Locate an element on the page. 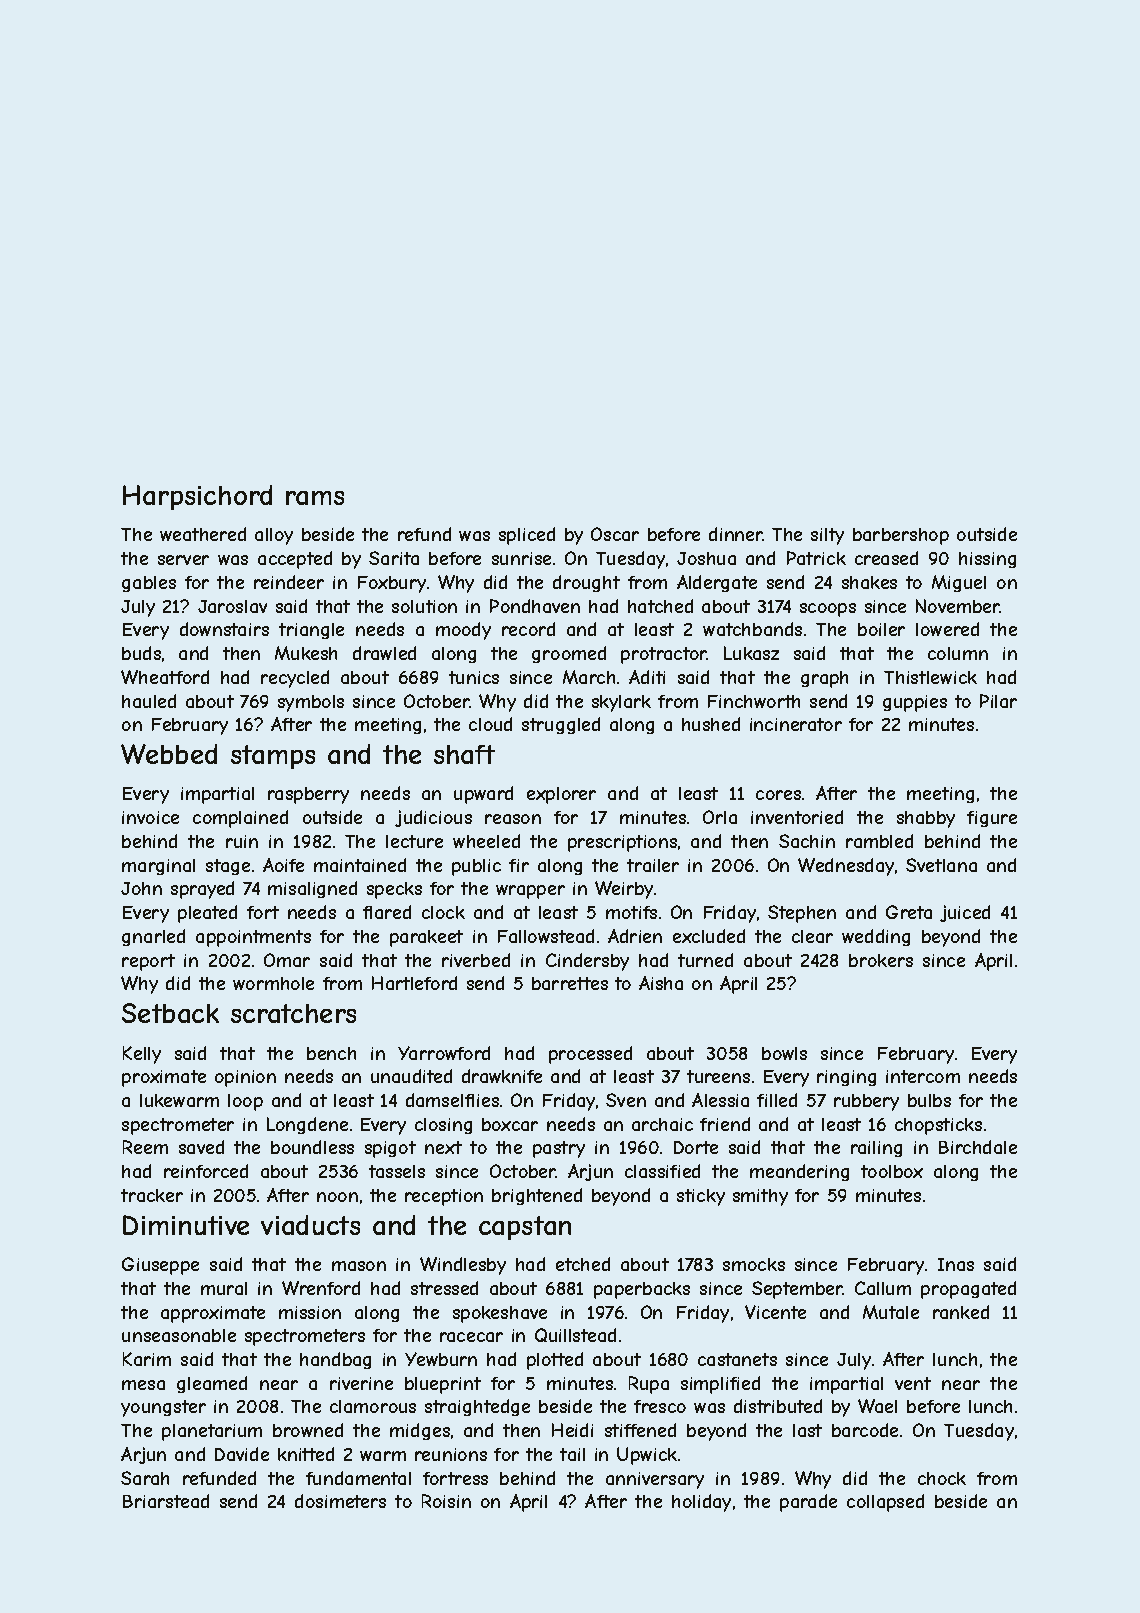 Image resolution: width=1140 pixels, height=1613 pixels. solution is located at coordinates (424, 606).
